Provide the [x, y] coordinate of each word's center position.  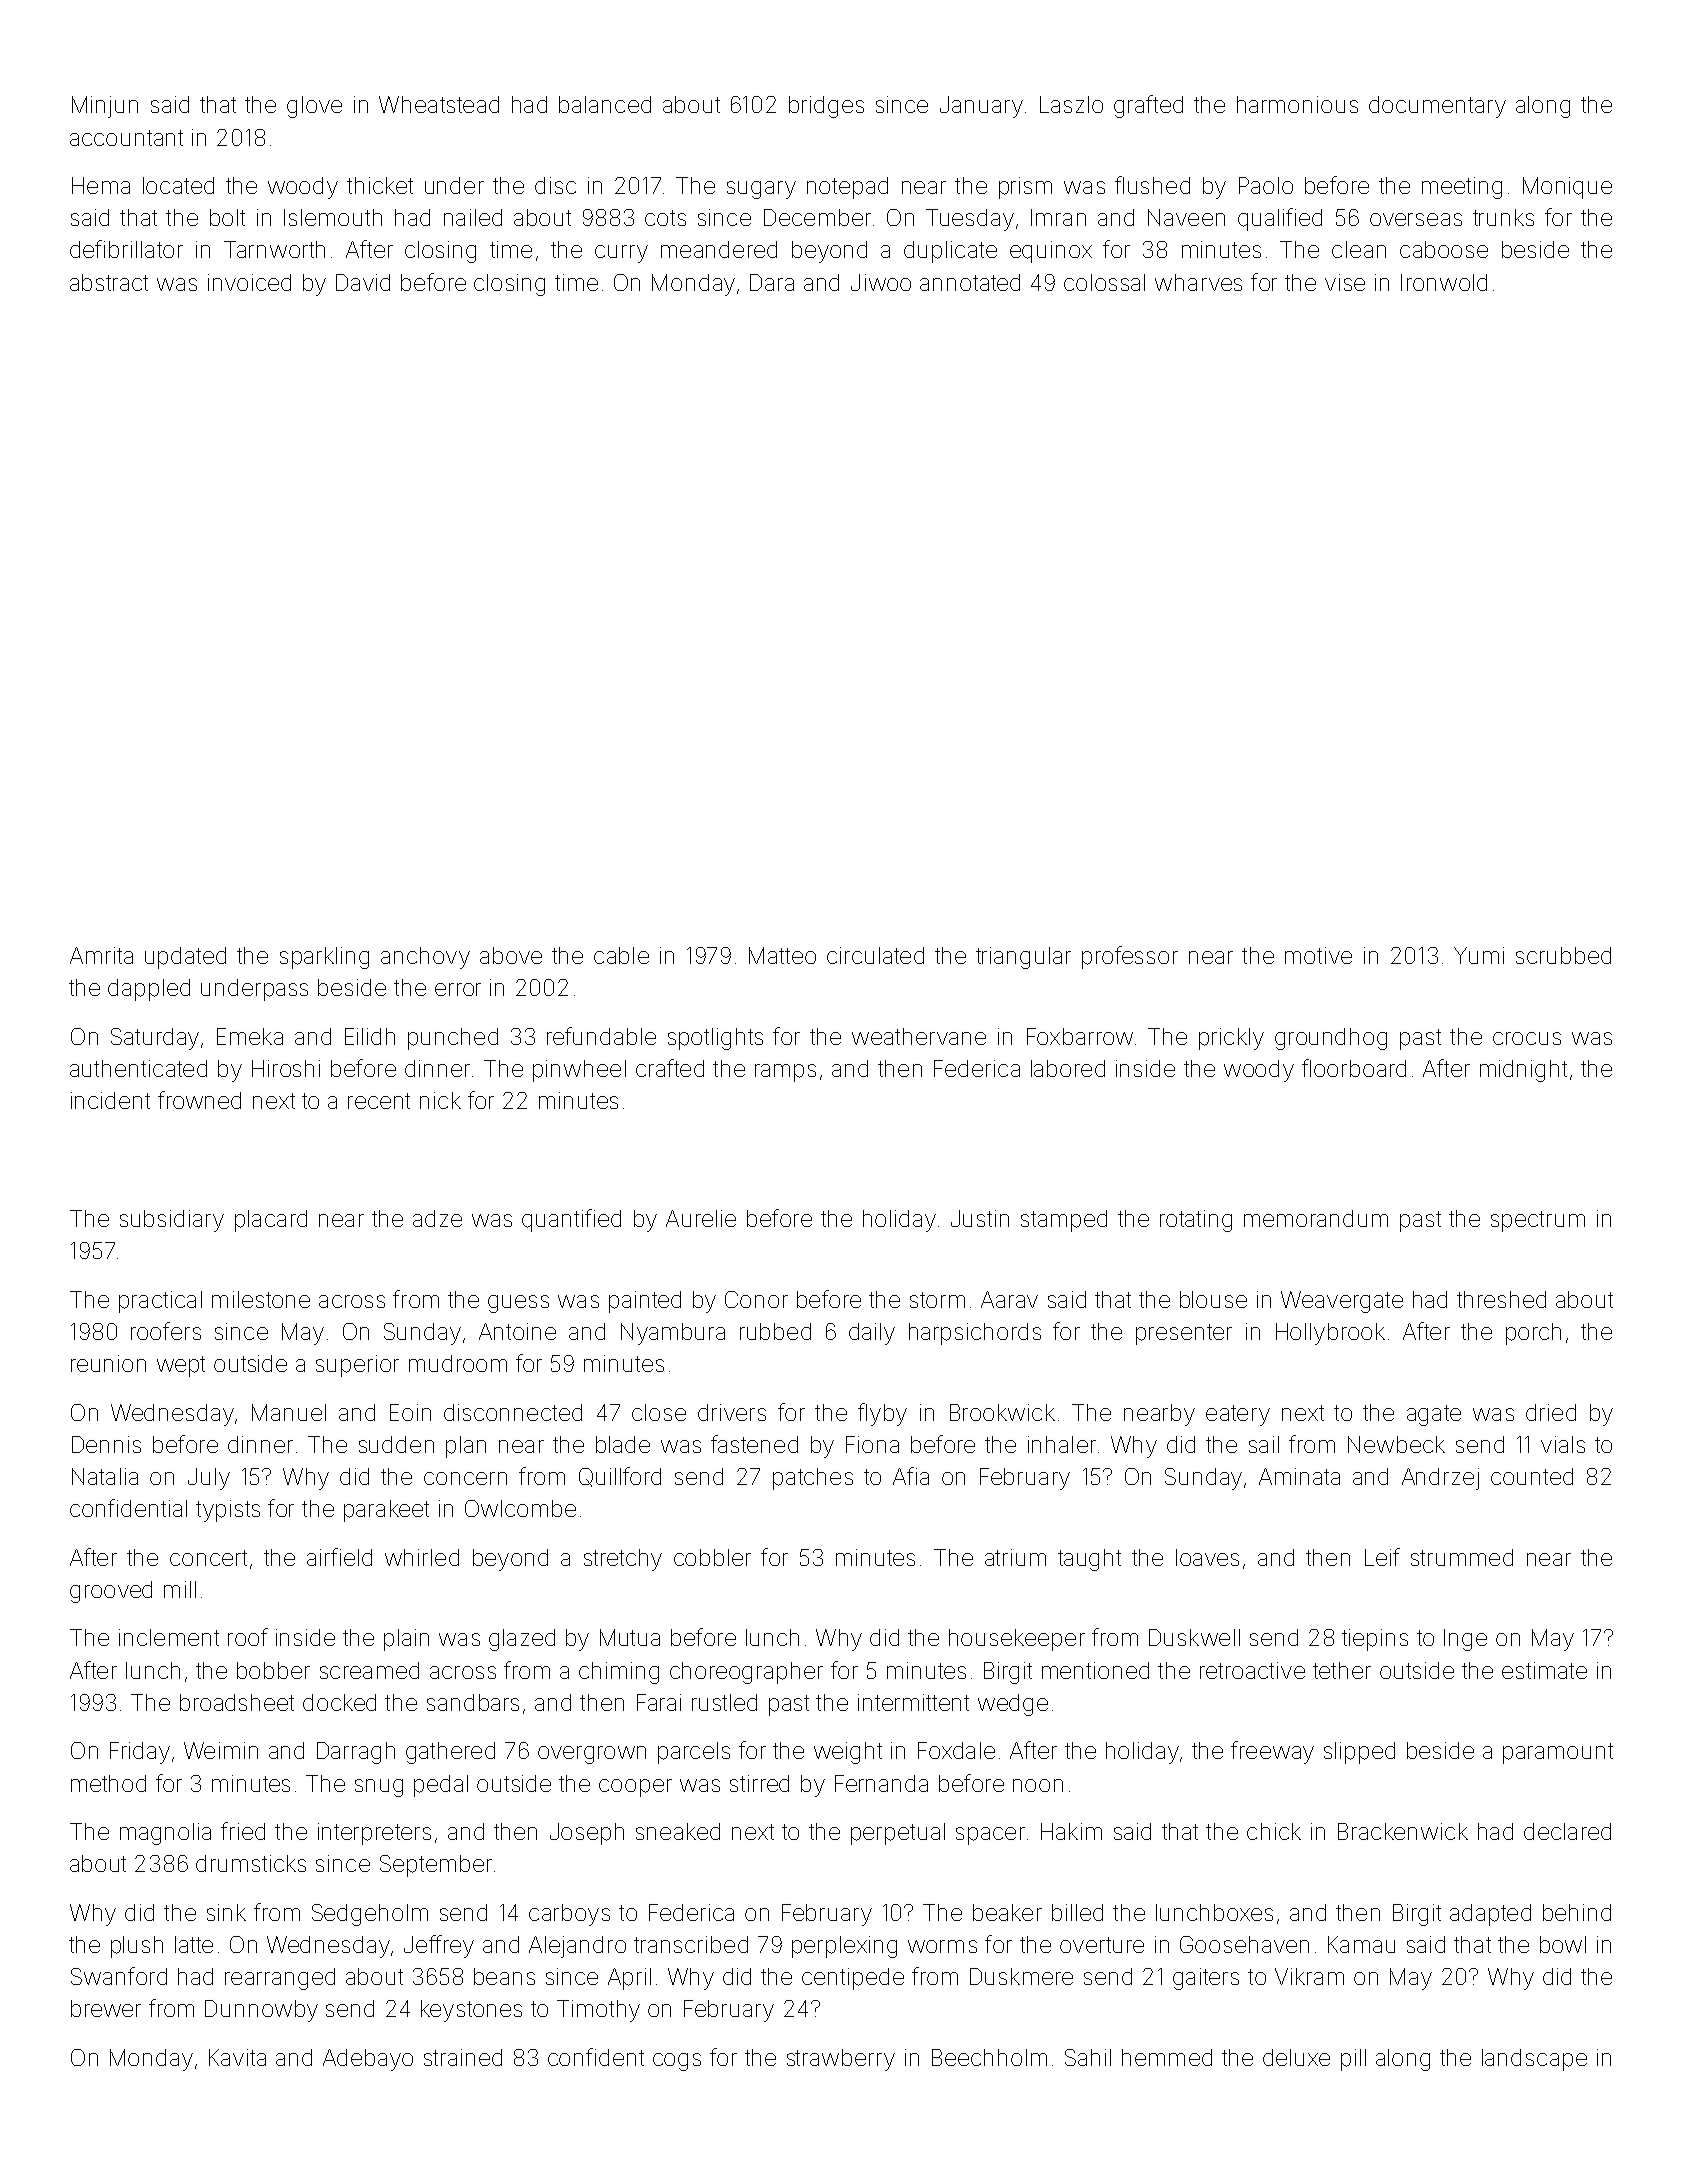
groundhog [1331, 1039]
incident [110, 1100]
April [629, 1979]
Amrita [101, 955]
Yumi [1479, 955]
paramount [1558, 1753]
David [363, 282]
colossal [1104, 282]
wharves [1198, 282]
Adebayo [368, 2060]
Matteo [782, 955]
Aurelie [701, 1218]
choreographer [746, 1673]
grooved [111, 1592]
